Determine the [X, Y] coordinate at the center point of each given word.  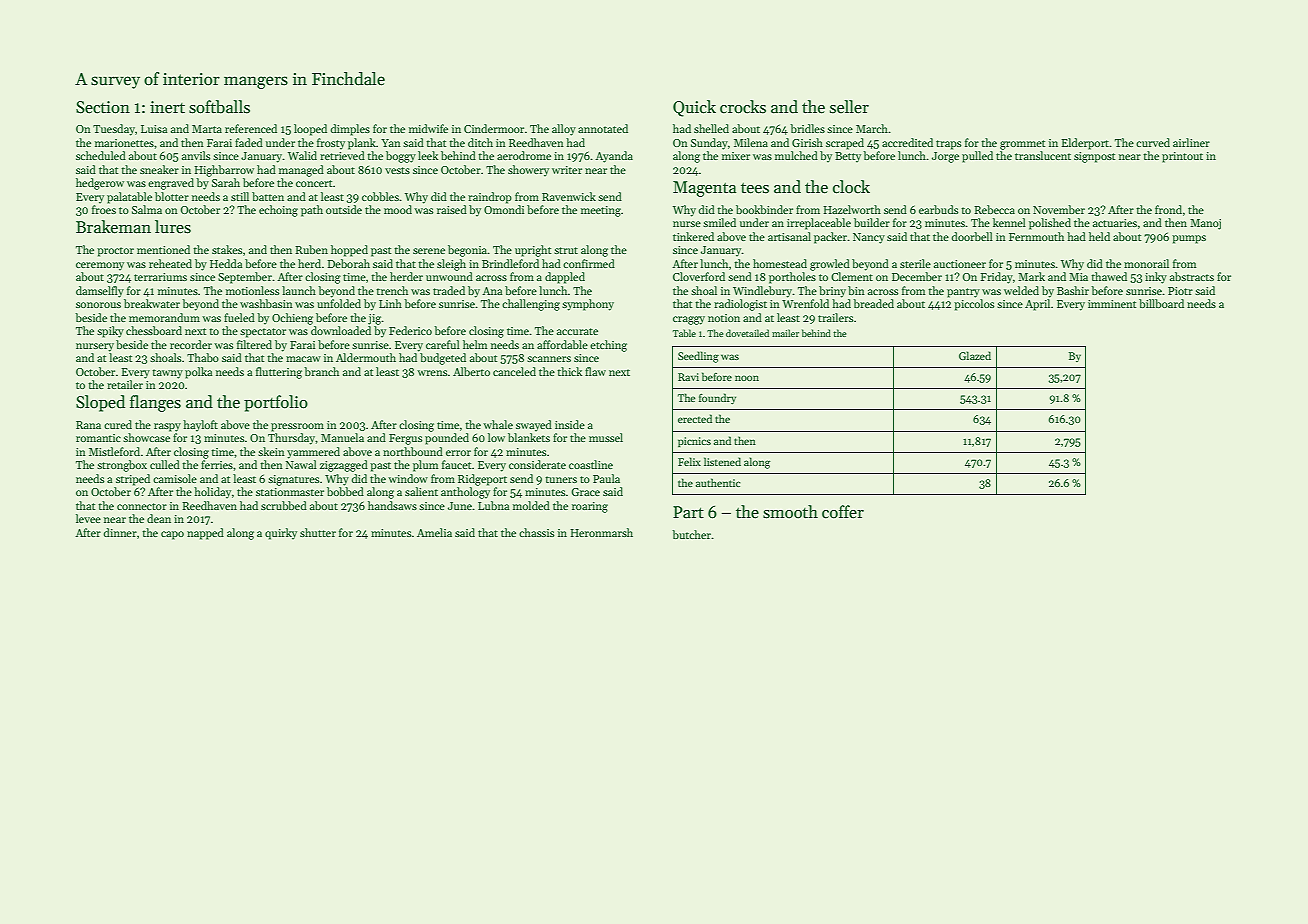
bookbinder [764, 209]
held [1099, 236]
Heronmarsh [601, 532]
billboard [1161, 303]
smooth [790, 512]
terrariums [160, 277]
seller [849, 107]
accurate [577, 331]
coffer [843, 512]
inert [167, 107]
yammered [313, 453]
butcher [692, 534]
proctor [115, 252]
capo [172, 535]
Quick [694, 108]
